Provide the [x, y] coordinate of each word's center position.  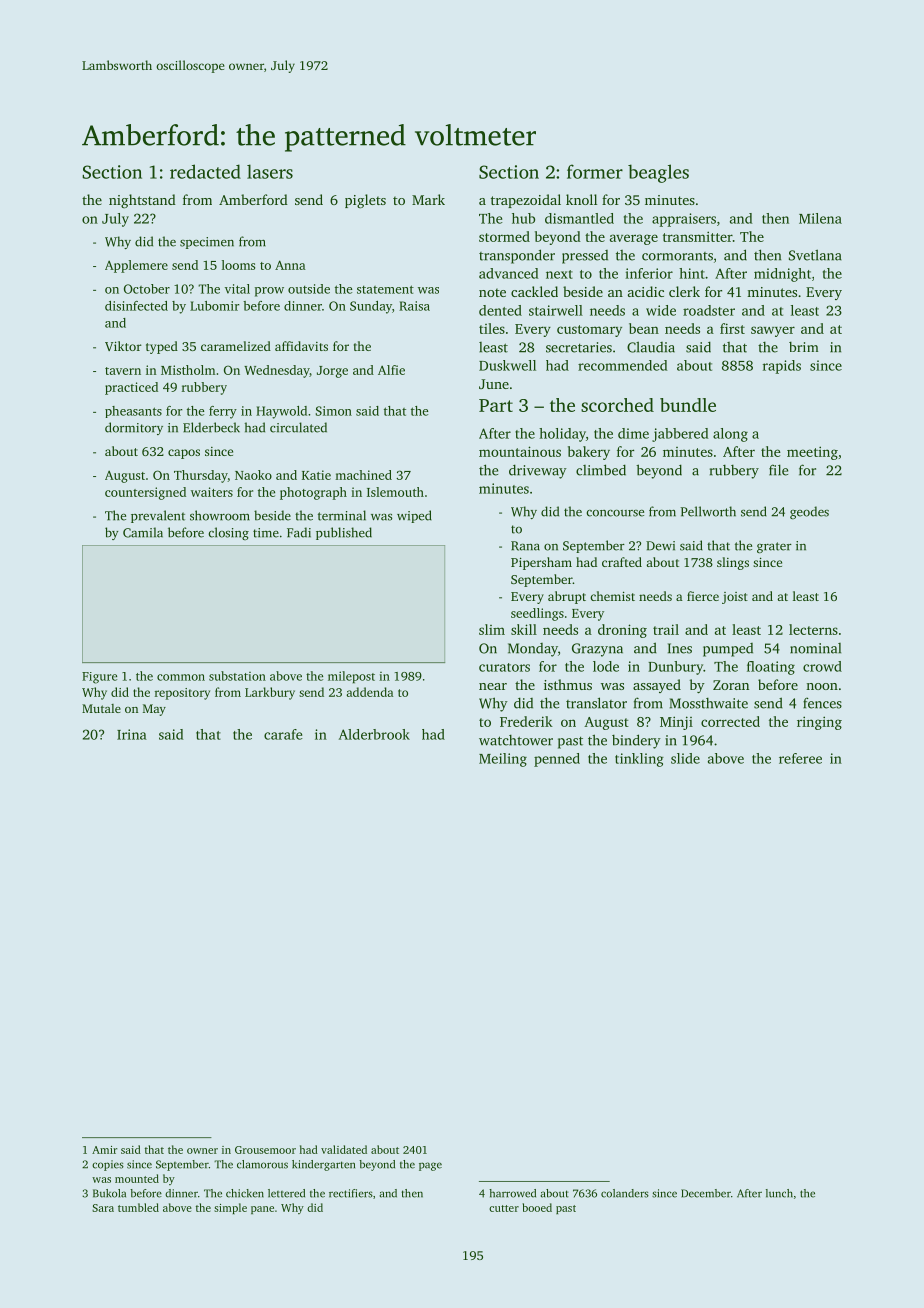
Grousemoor [265, 1150]
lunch [779, 1193]
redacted [205, 171]
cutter [504, 1208]
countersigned [145, 493]
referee [800, 758]
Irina [132, 734]
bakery [589, 453]
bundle [688, 405]
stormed [504, 236]
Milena [820, 218]
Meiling [503, 760]
